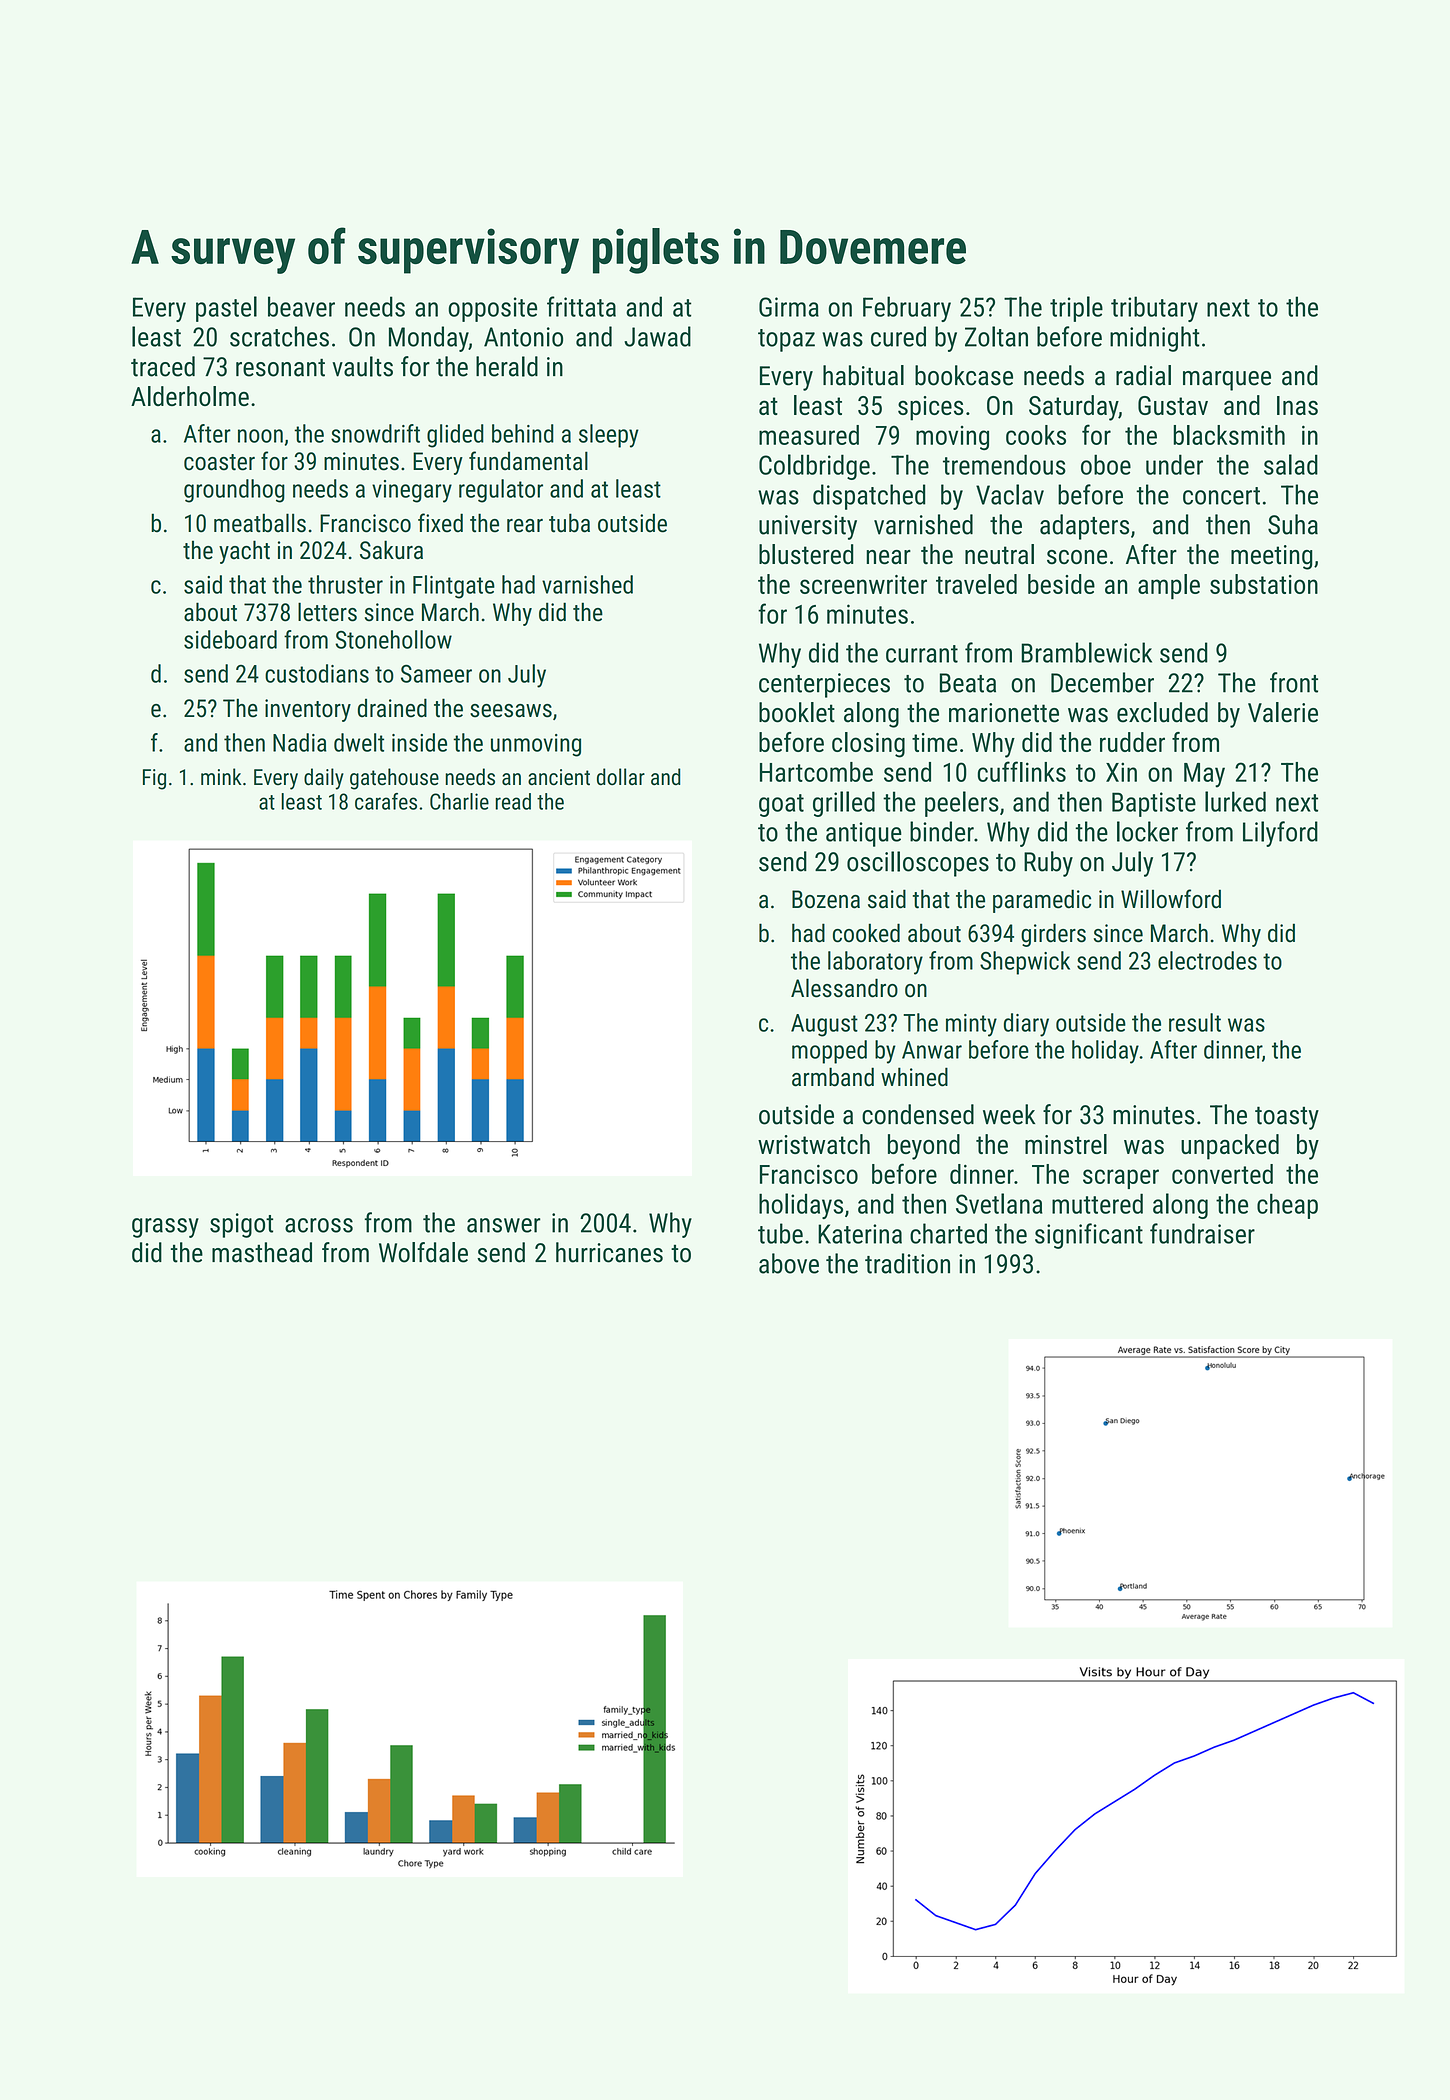  Describe the element at coordinates (221, 776) in the document. I see `mink` at that location.
